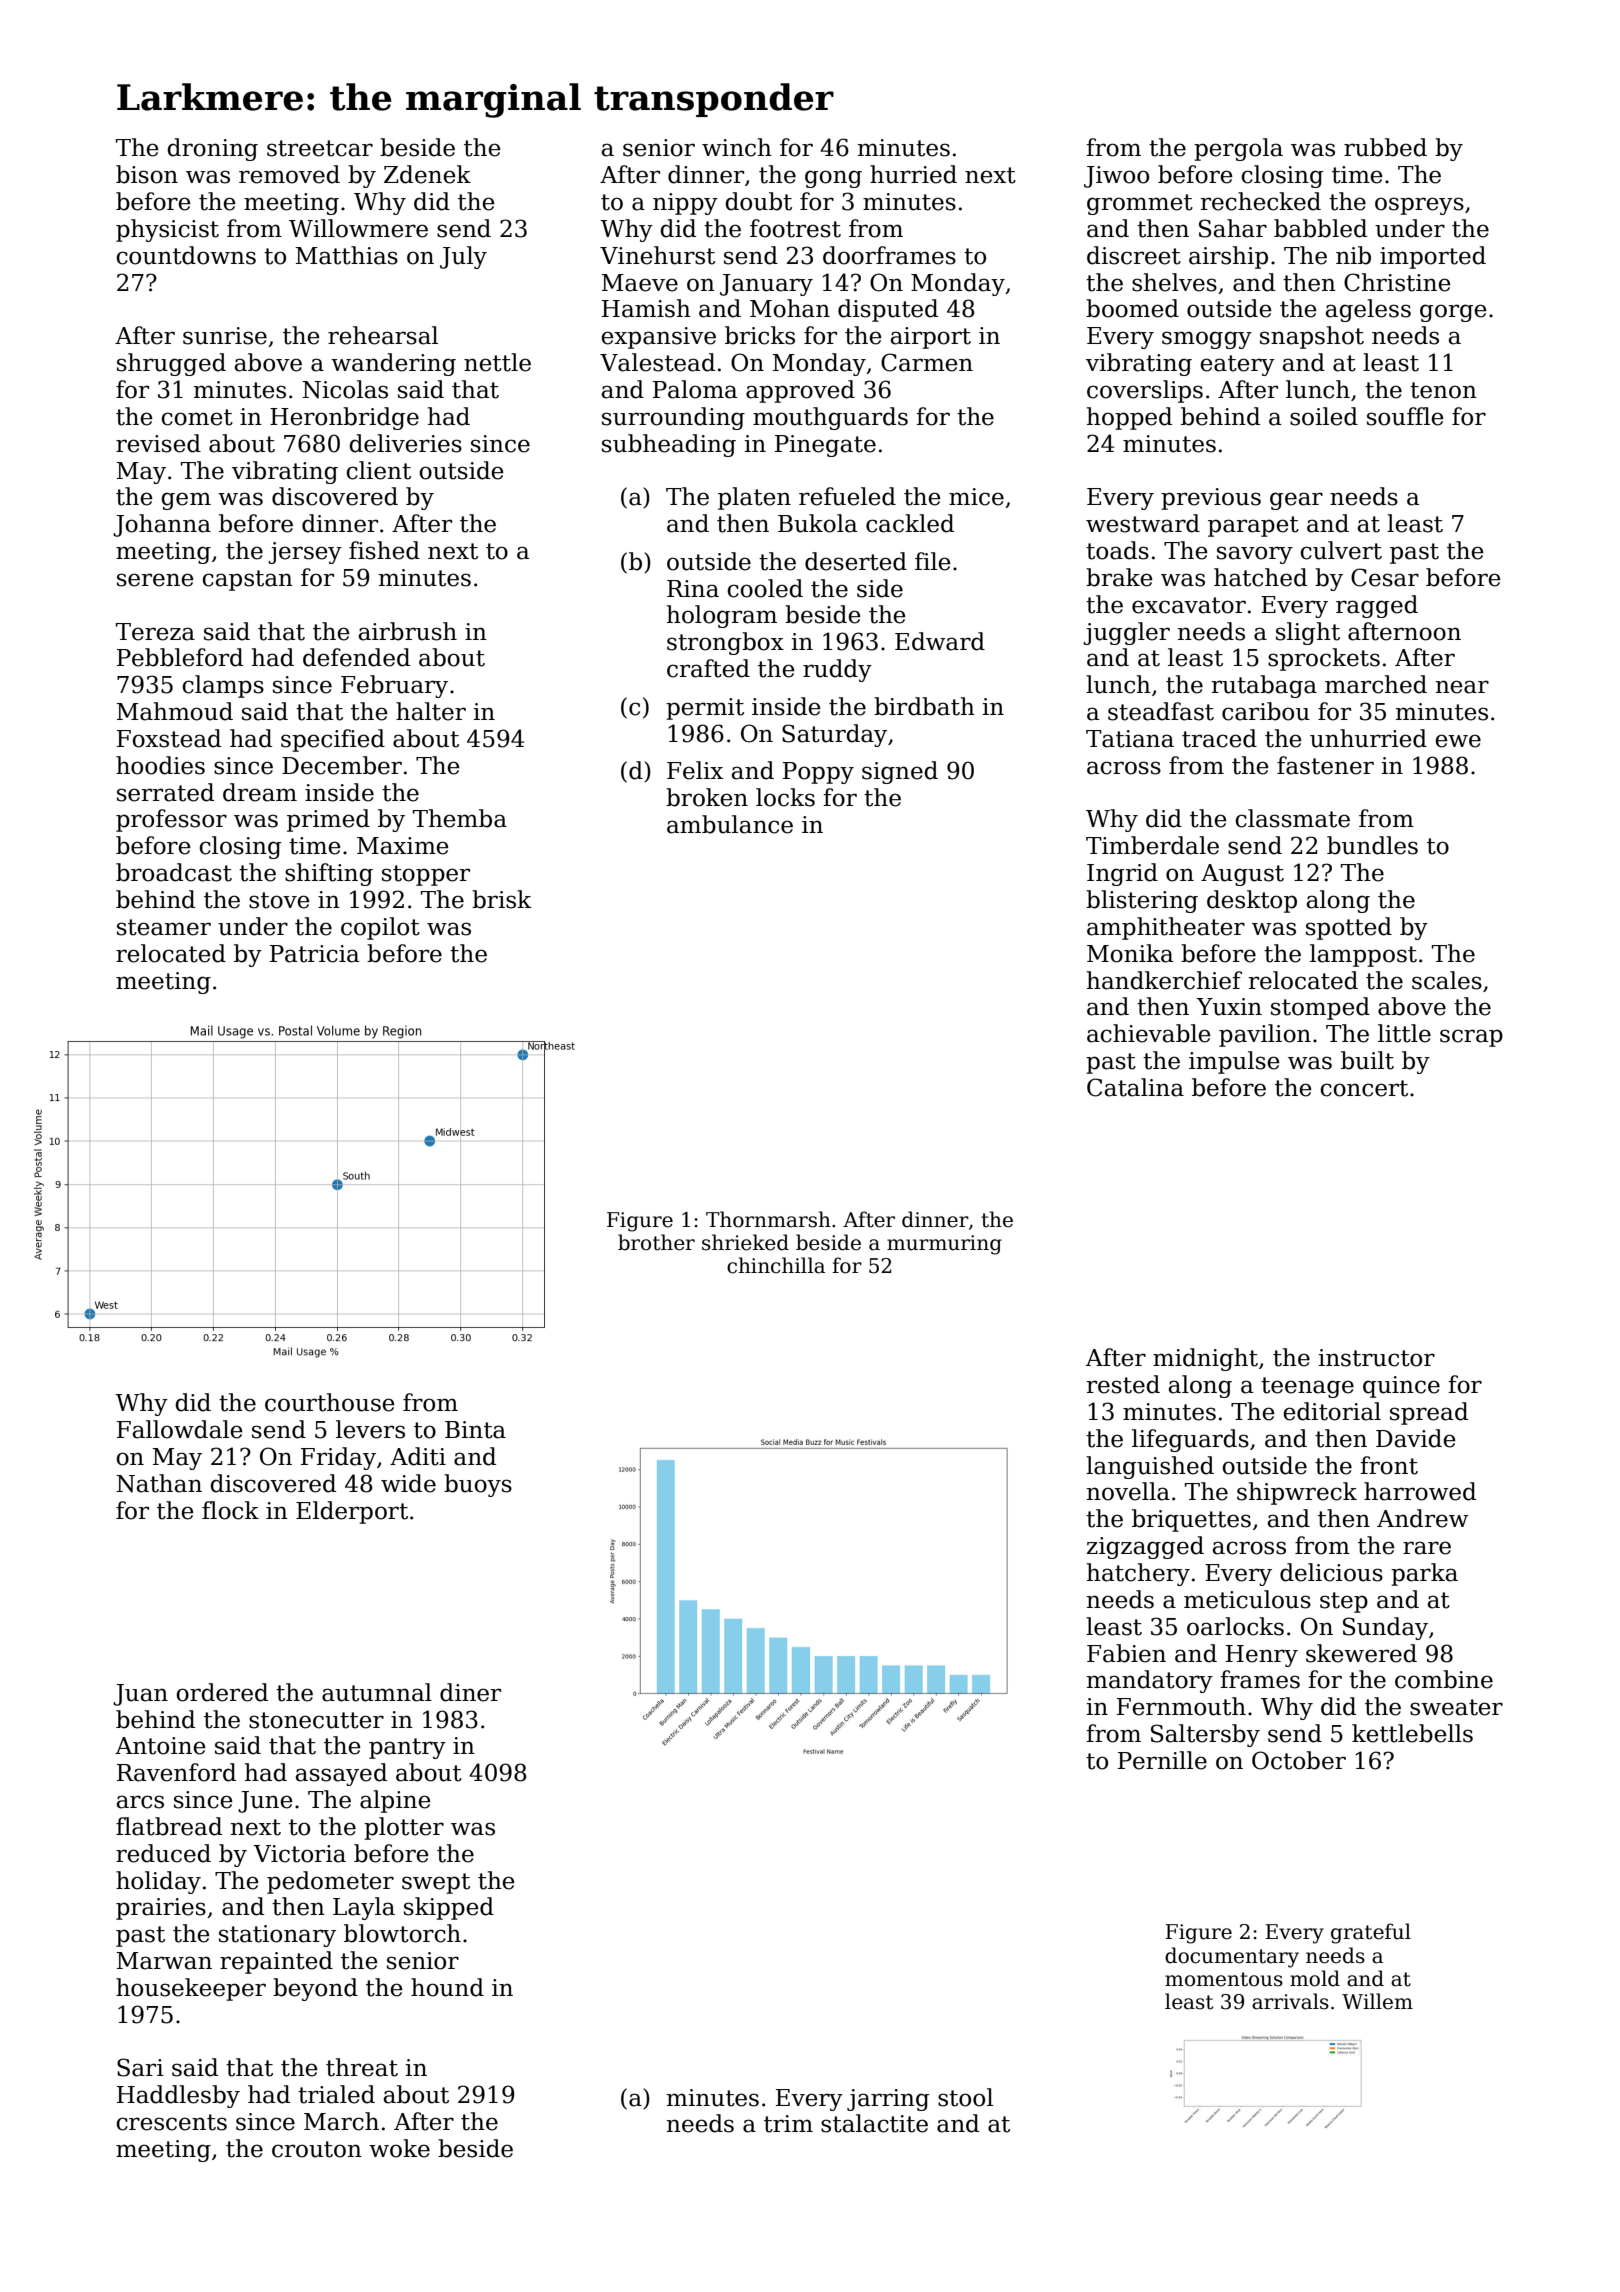 This screenshot has width=1620, height=2292. Describe the element at coordinates (1290, 2001) in the screenshot. I see `arrivals` at that location.
